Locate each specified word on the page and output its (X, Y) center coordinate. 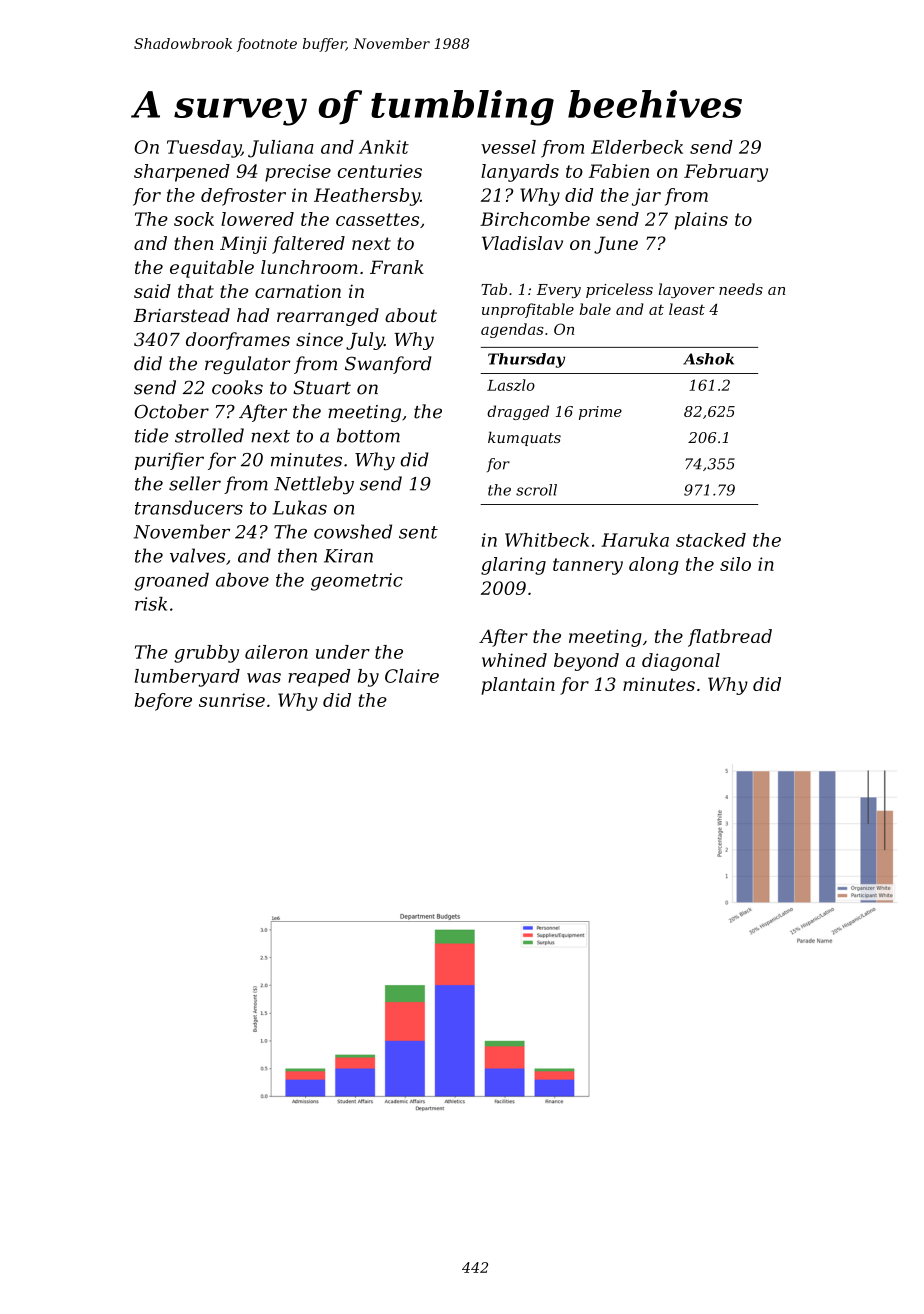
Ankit (384, 147)
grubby (206, 654)
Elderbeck (637, 147)
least (687, 309)
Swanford (388, 365)
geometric (357, 582)
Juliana (281, 149)
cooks (237, 387)
